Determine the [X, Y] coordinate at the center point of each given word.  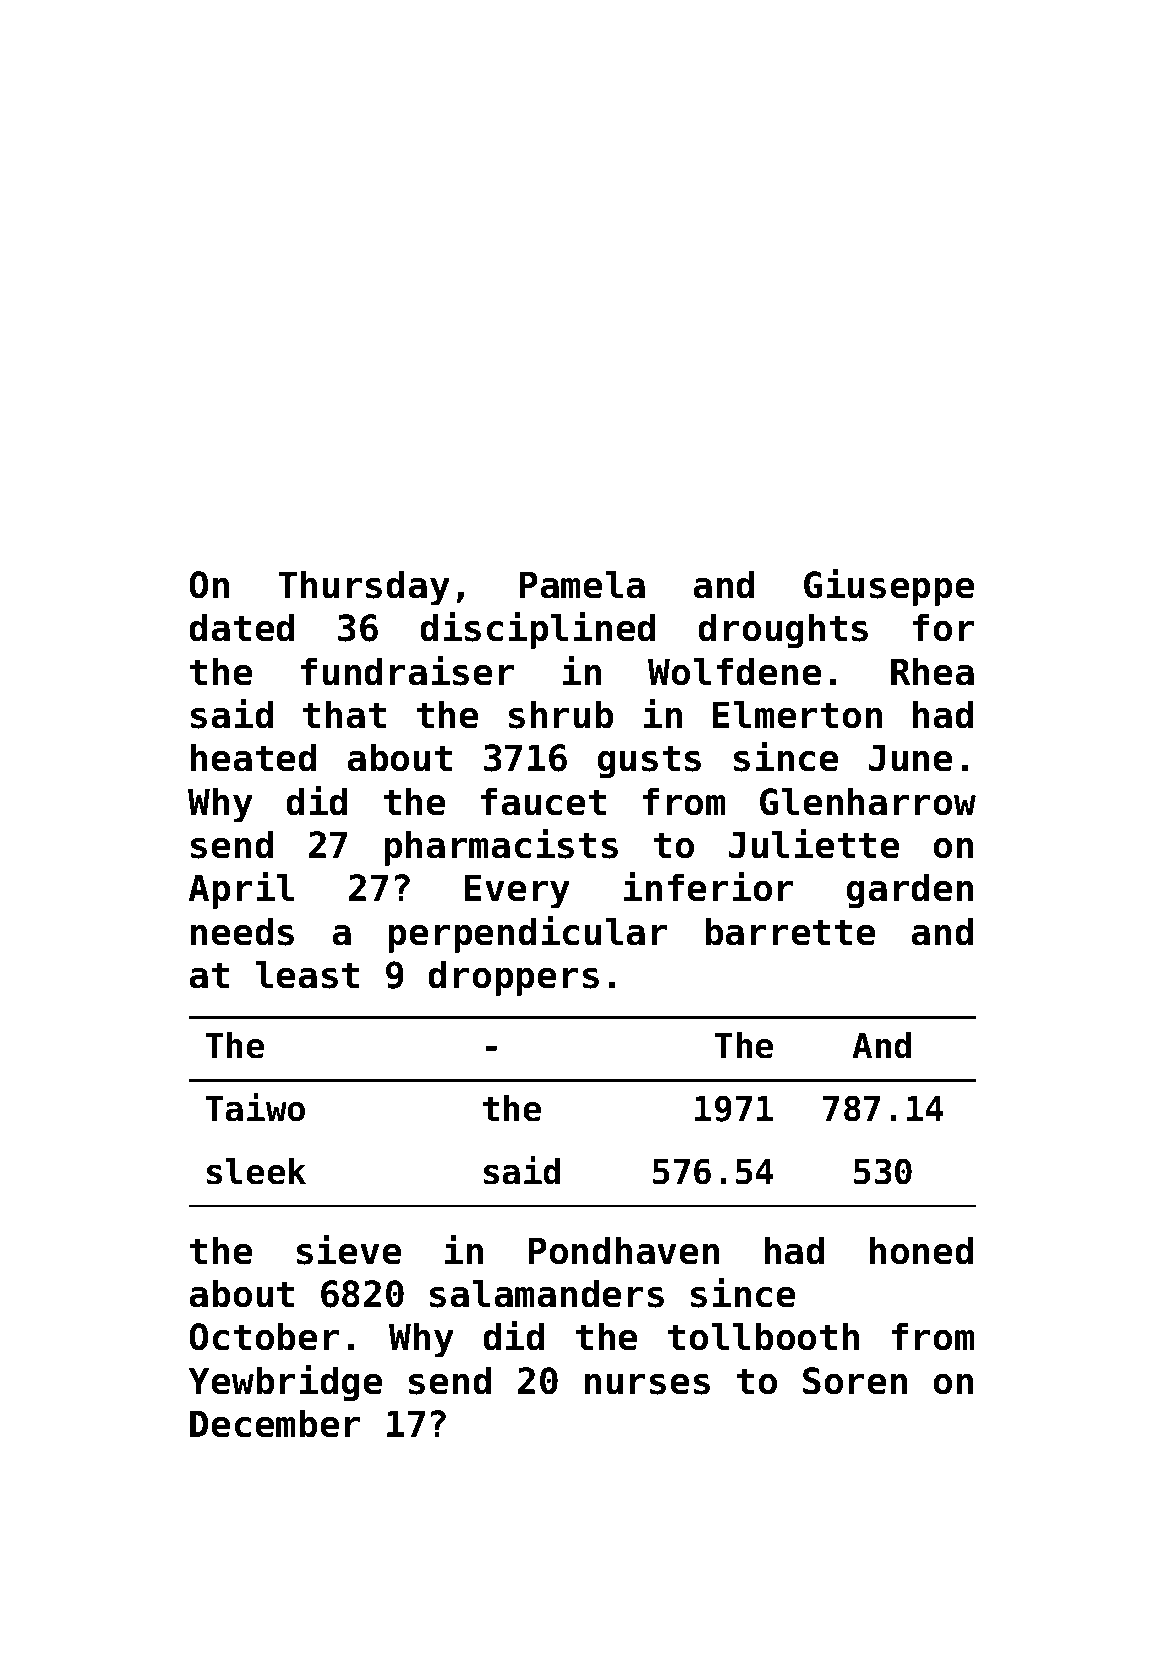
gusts [649, 762]
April [241, 890]
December [275, 1423]
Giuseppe [889, 587]
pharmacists [501, 847]
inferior [708, 886]
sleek [256, 1171]
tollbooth [763, 1336]
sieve [349, 1249]
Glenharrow [868, 801]
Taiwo [255, 1107]
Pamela [582, 584]
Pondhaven [624, 1250]
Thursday [364, 588]
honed [921, 1250]
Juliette [814, 843]
